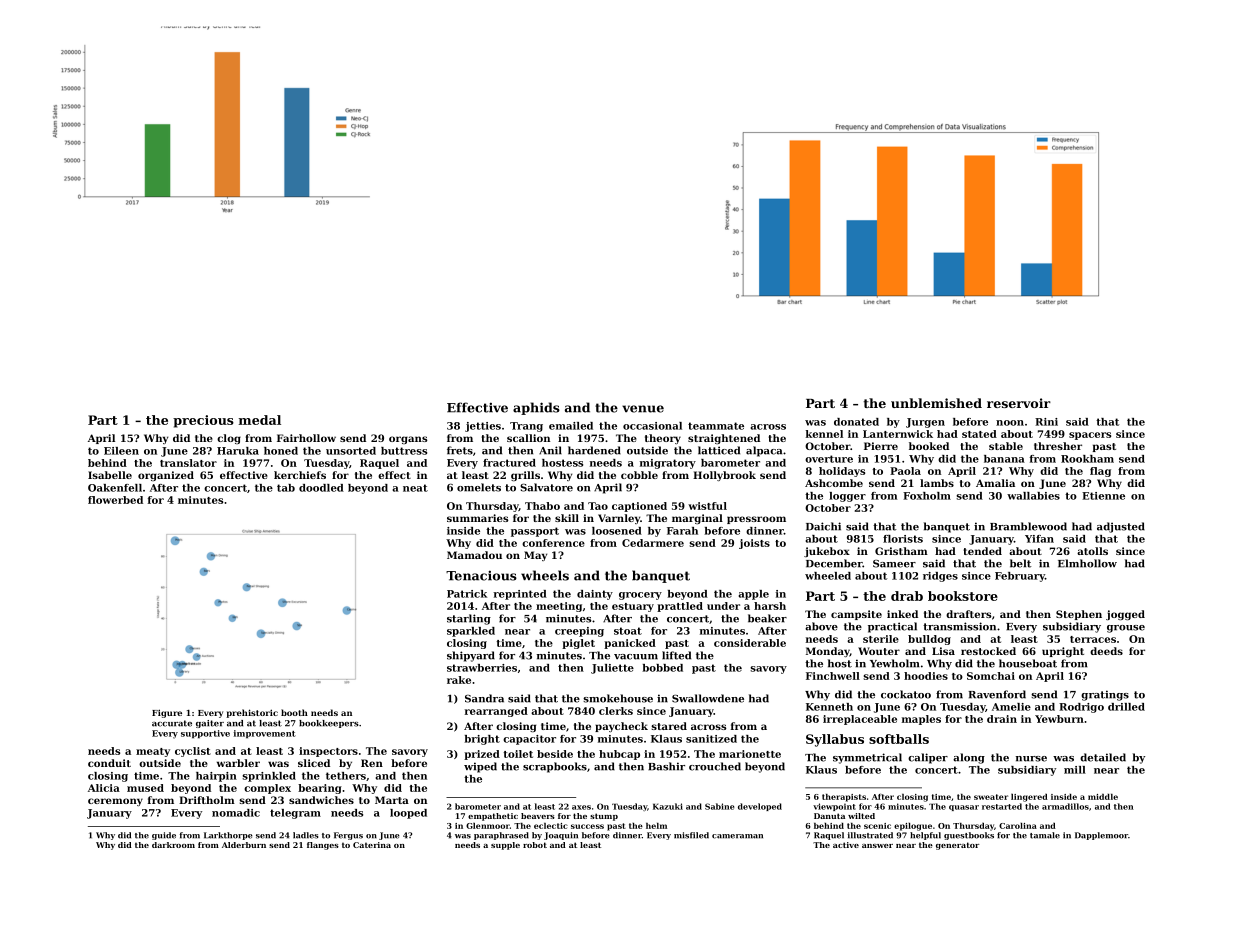  Describe the element at coordinates (823, 526) in the page. I see `Daichi` at that location.
